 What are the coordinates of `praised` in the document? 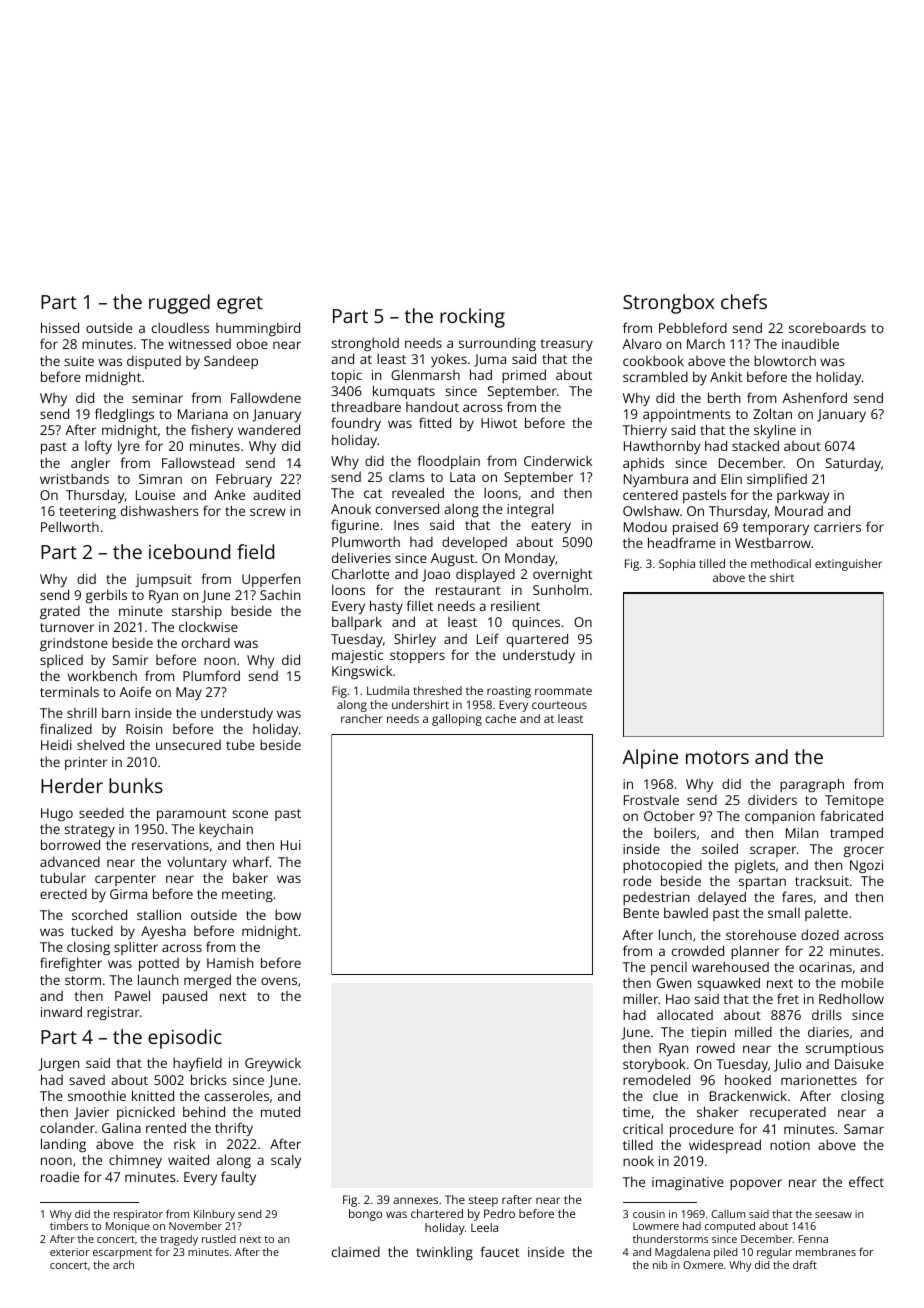 It's located at (695, 529).
